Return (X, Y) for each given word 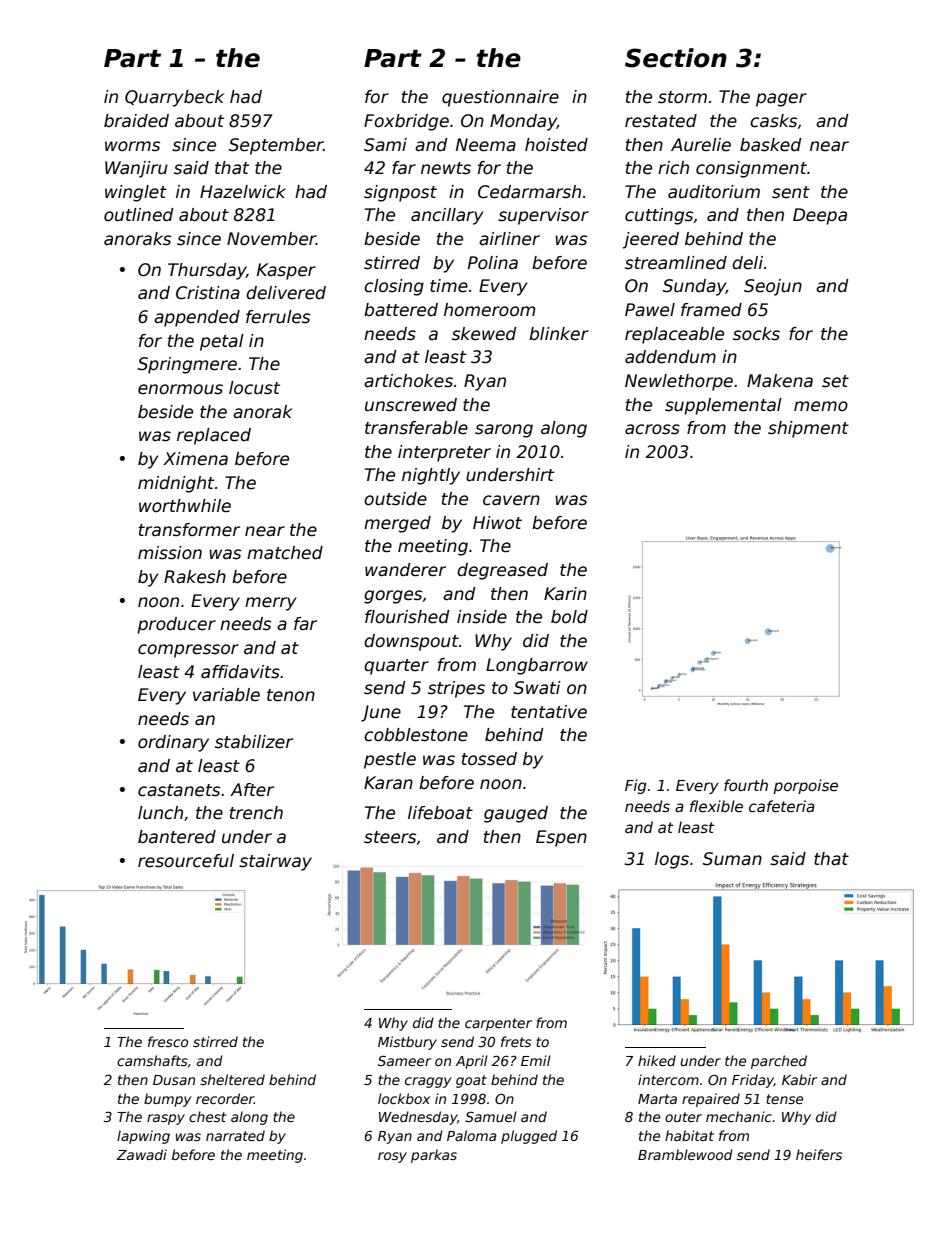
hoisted (556, 145)
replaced (214, 436)
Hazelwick (243, 192)
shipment (808, 429)
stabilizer (254, 742)
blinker (559, 334)
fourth (746, 785)
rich (673, 168)
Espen (561, 838)
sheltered (232, 1079)
